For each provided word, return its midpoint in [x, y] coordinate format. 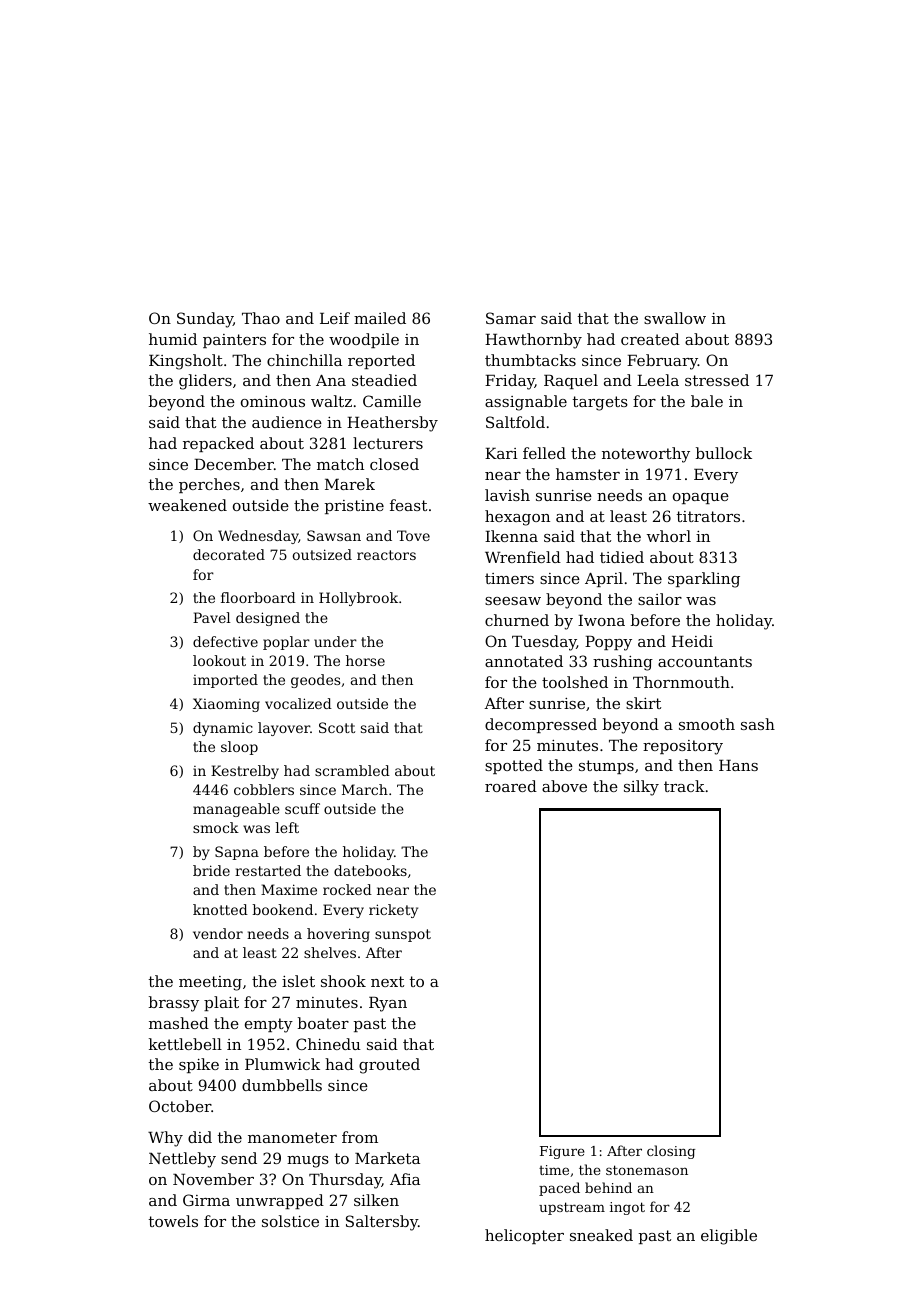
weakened [187, 505]
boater [323, 1023]
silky [641, 788]
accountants [705, 661]
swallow [675, 318]
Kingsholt [186, 362]
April [604, 579]
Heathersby [392, 424]
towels [173, 1221]
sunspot [403, 935]
